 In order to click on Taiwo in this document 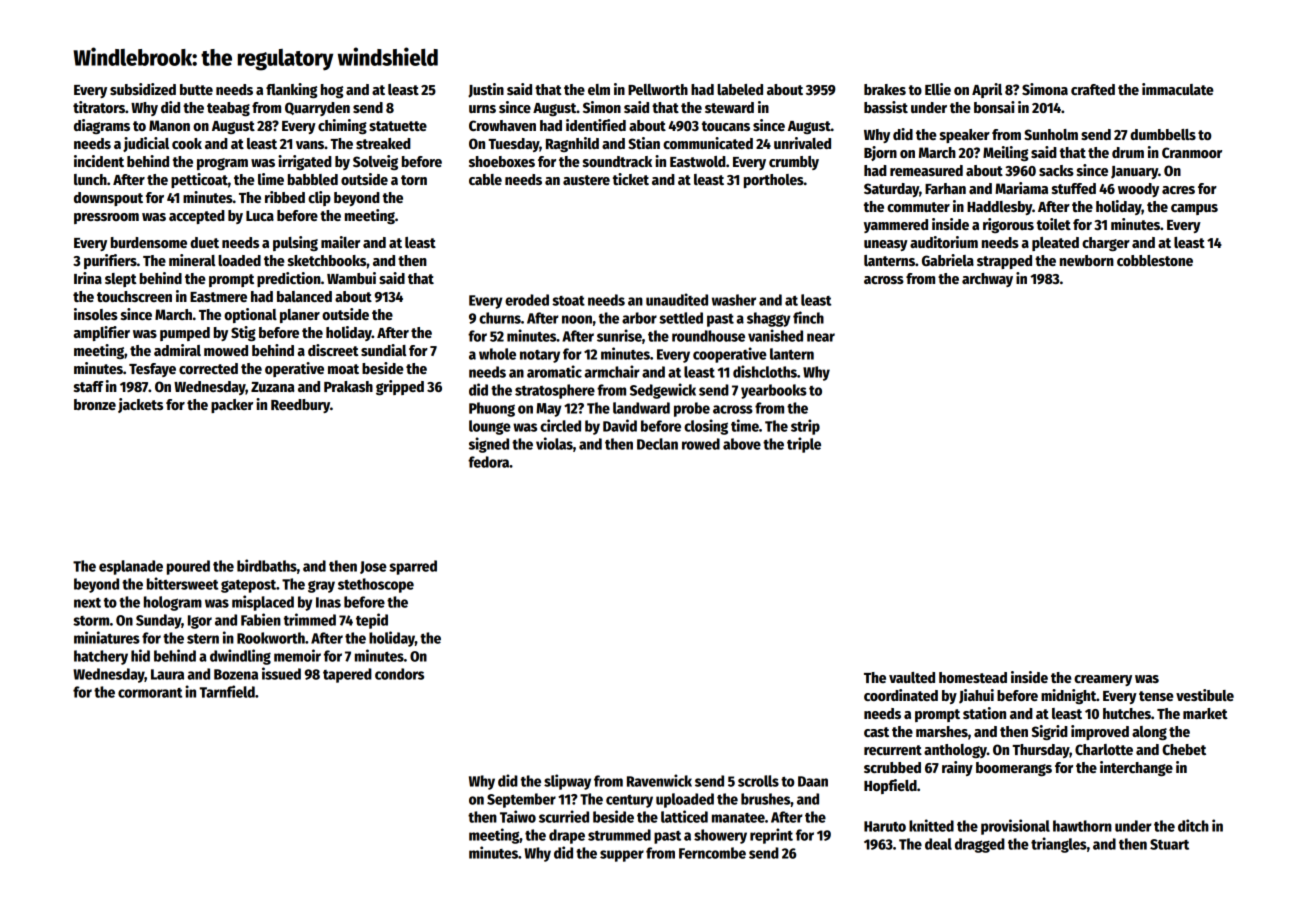, I will do `click(518, 816)`.
